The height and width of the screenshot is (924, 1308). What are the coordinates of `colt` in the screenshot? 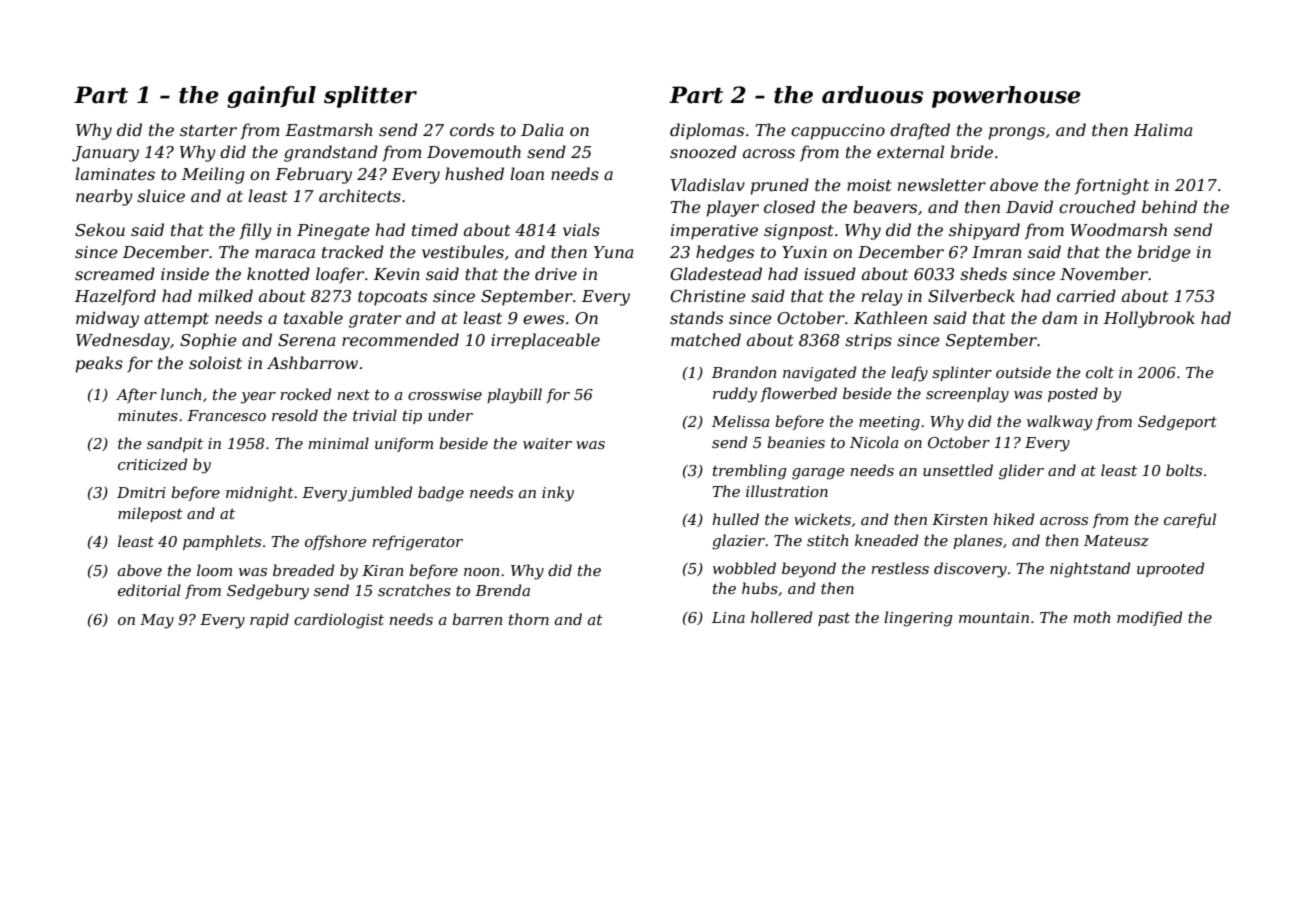 It's located at (1100, 372).
